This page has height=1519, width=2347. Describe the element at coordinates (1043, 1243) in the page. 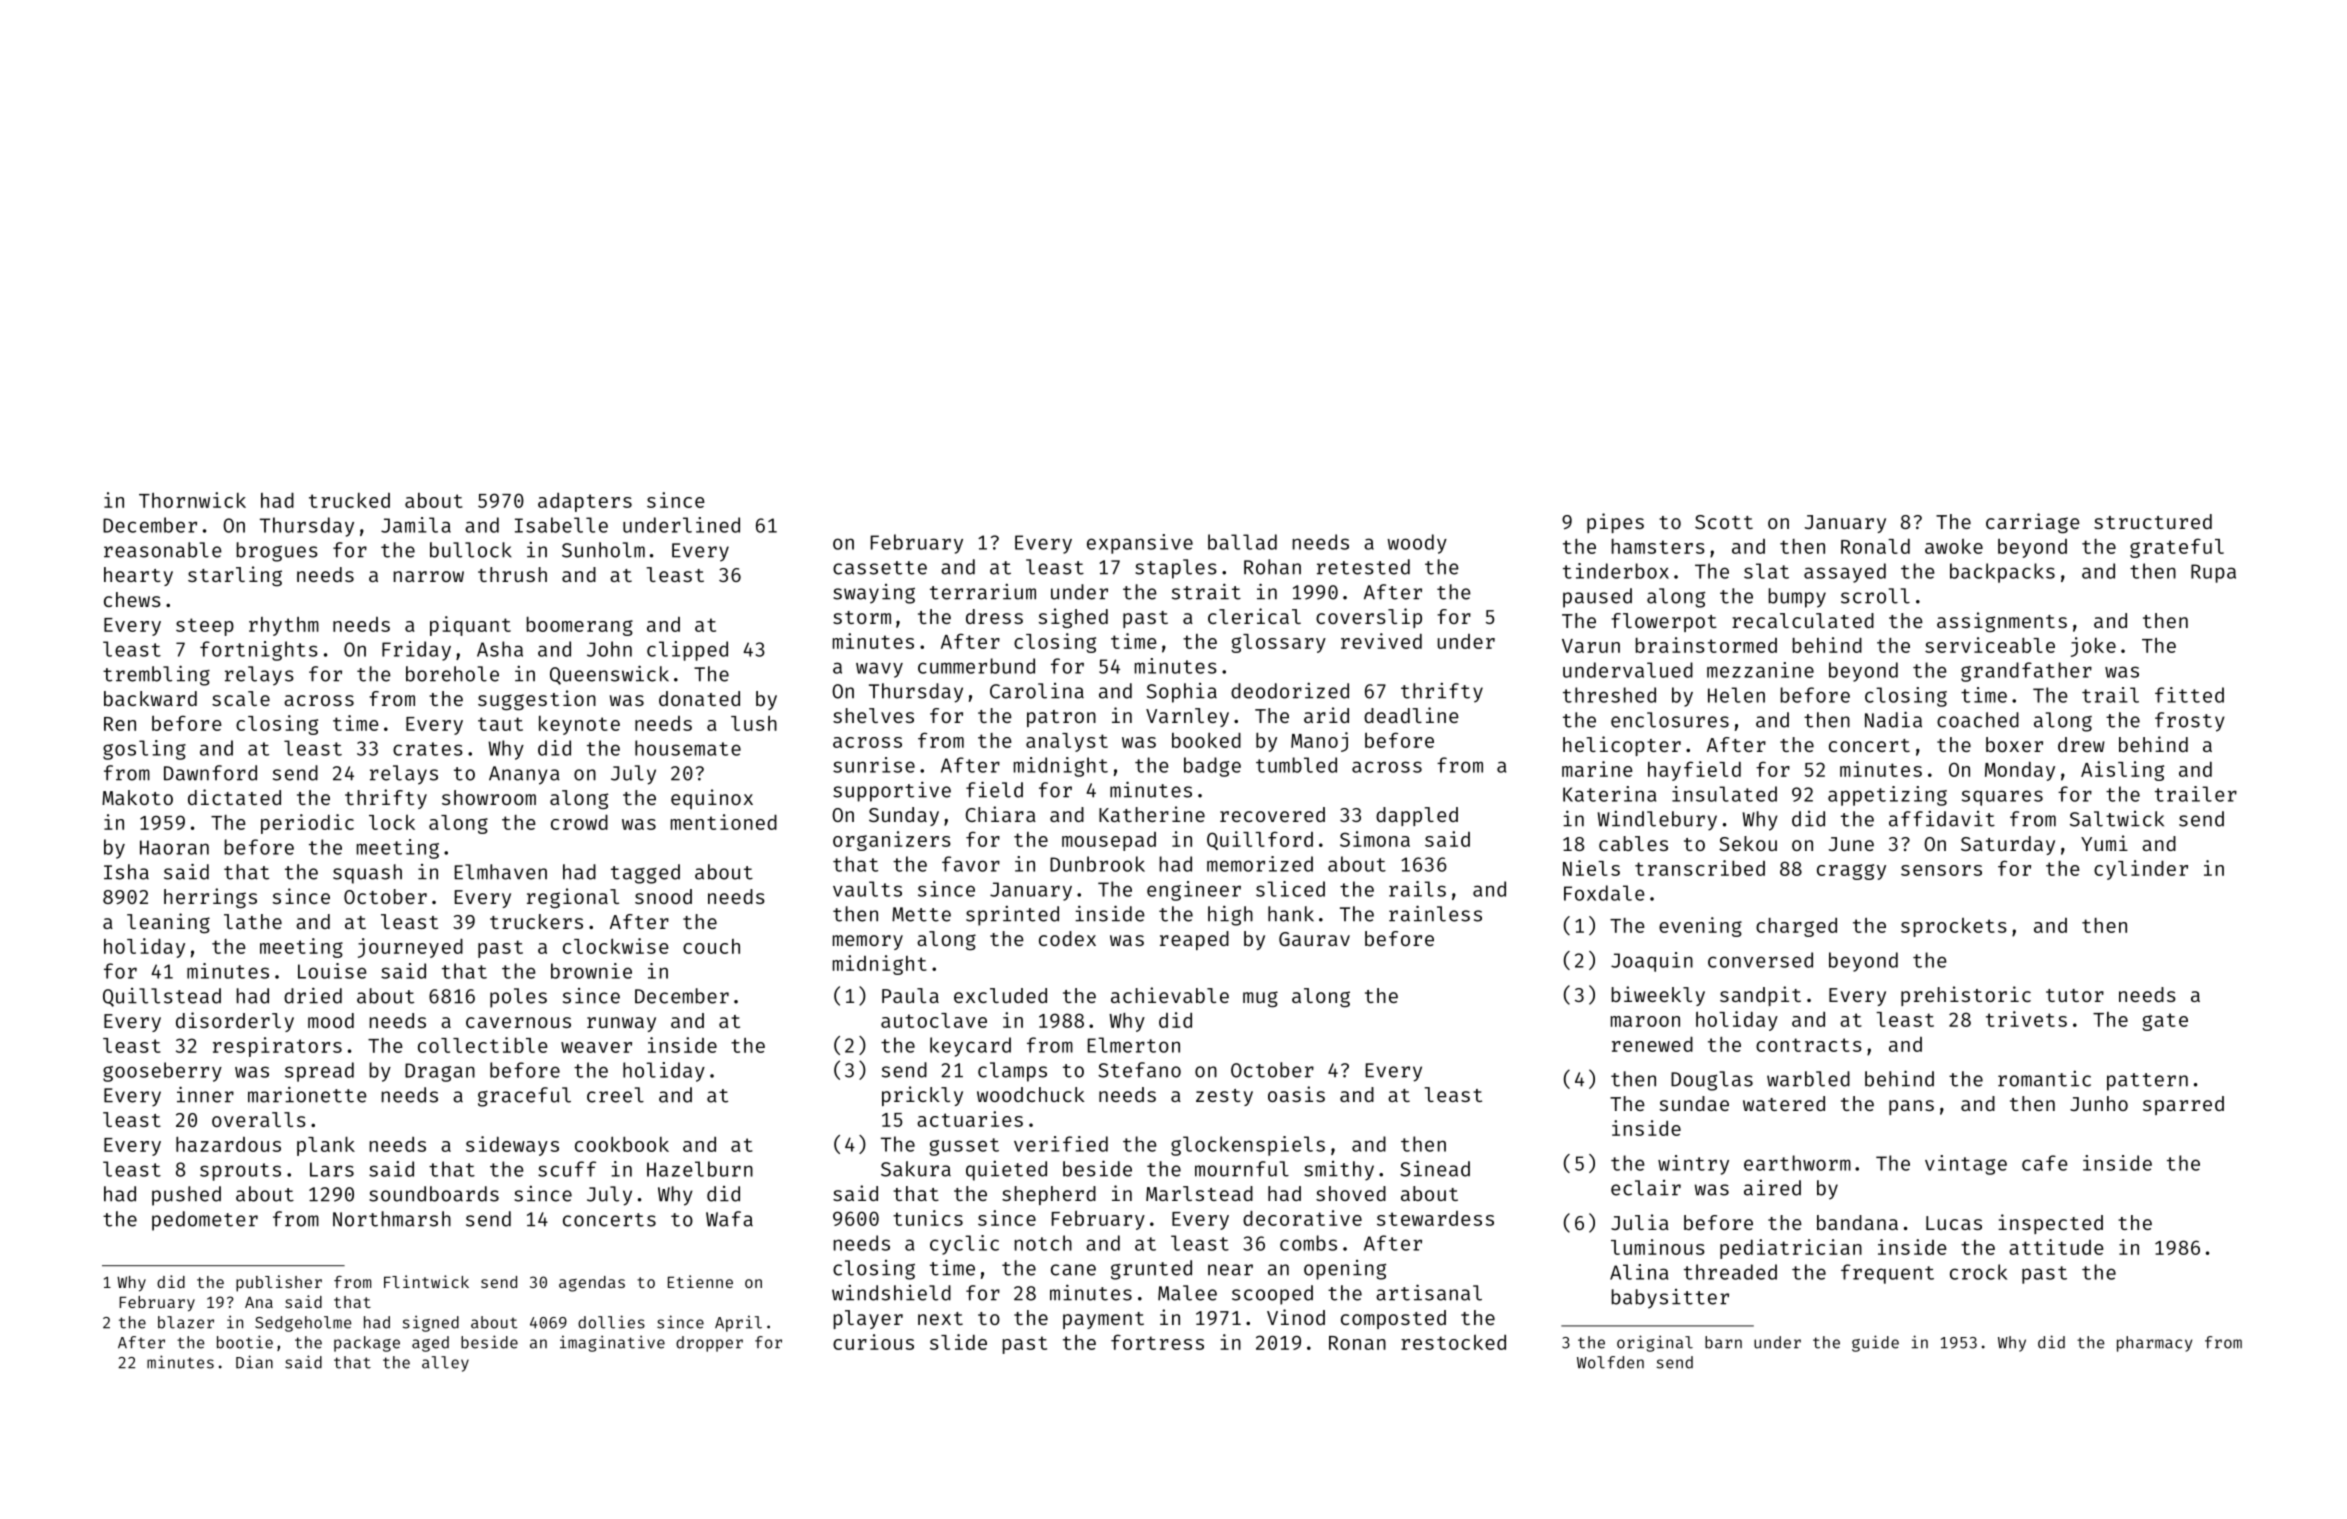

I see `notch` at that location.
